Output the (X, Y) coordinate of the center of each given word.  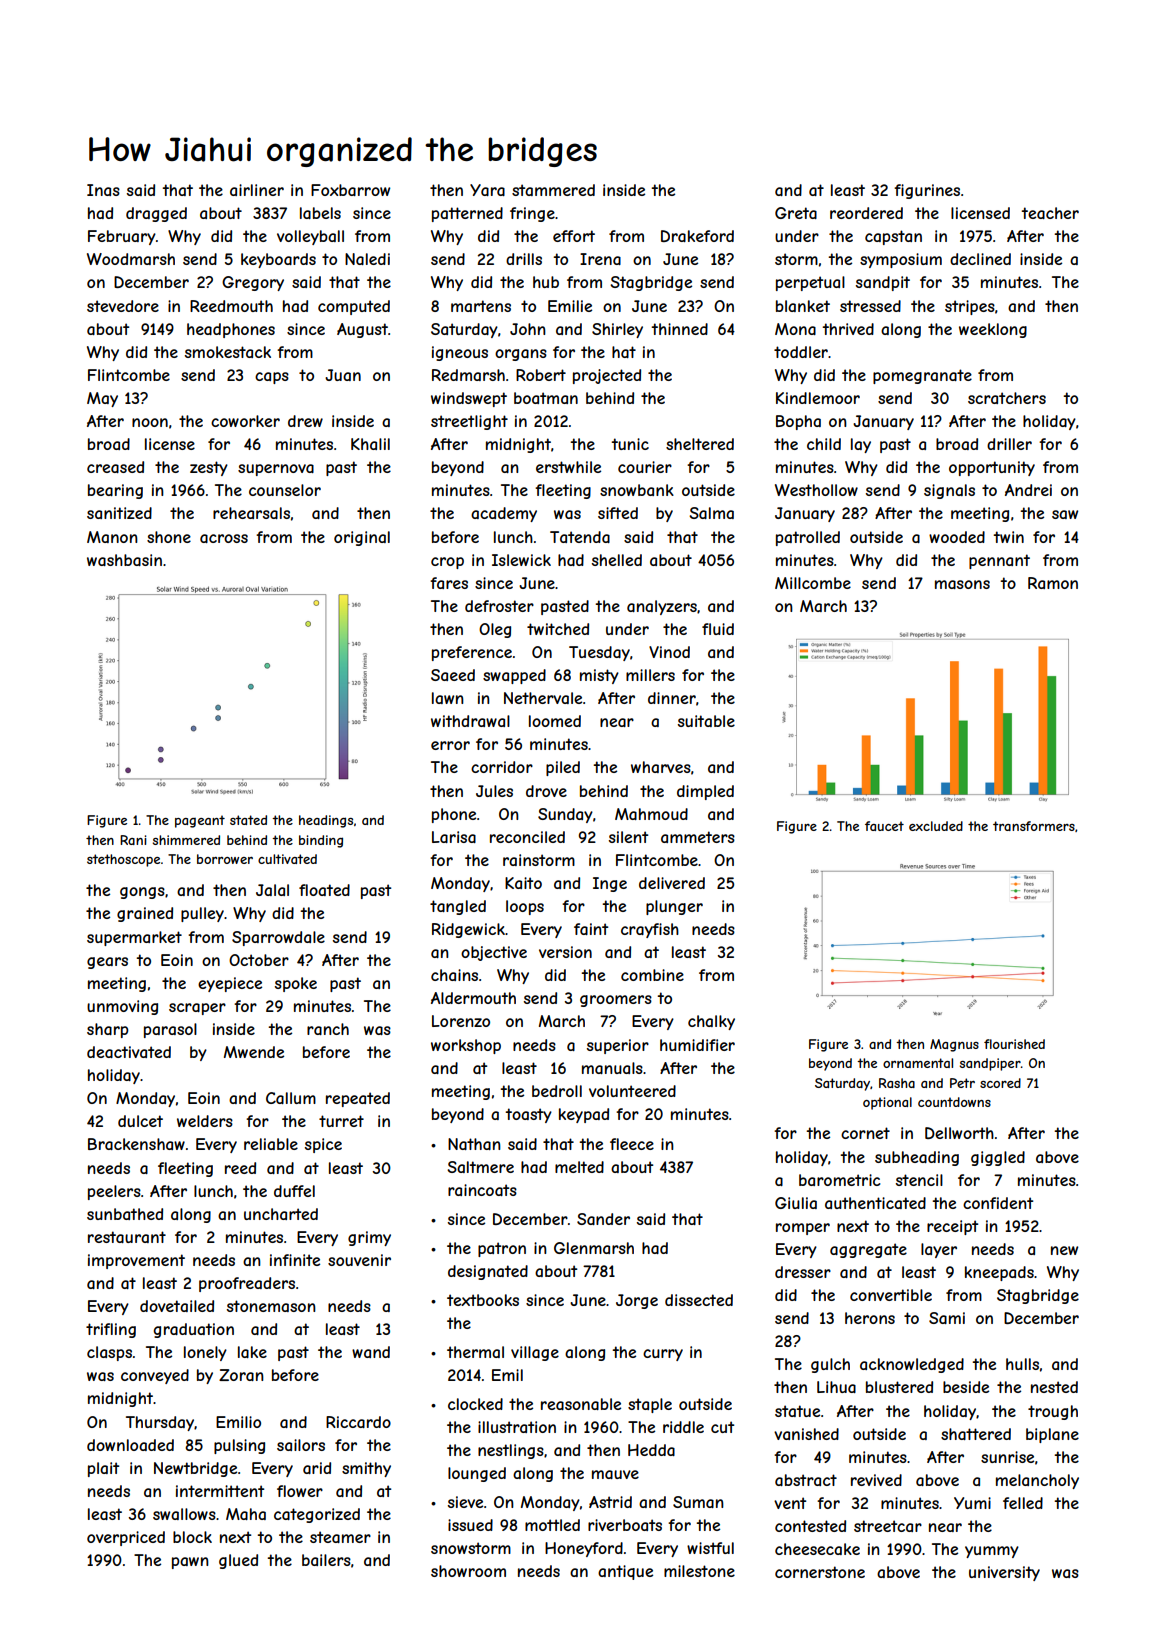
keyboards (278, 260)
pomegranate (922, 376)
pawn (190, 1563)
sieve (465, 1502)
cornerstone (820, 1572)
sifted (618, 513)
